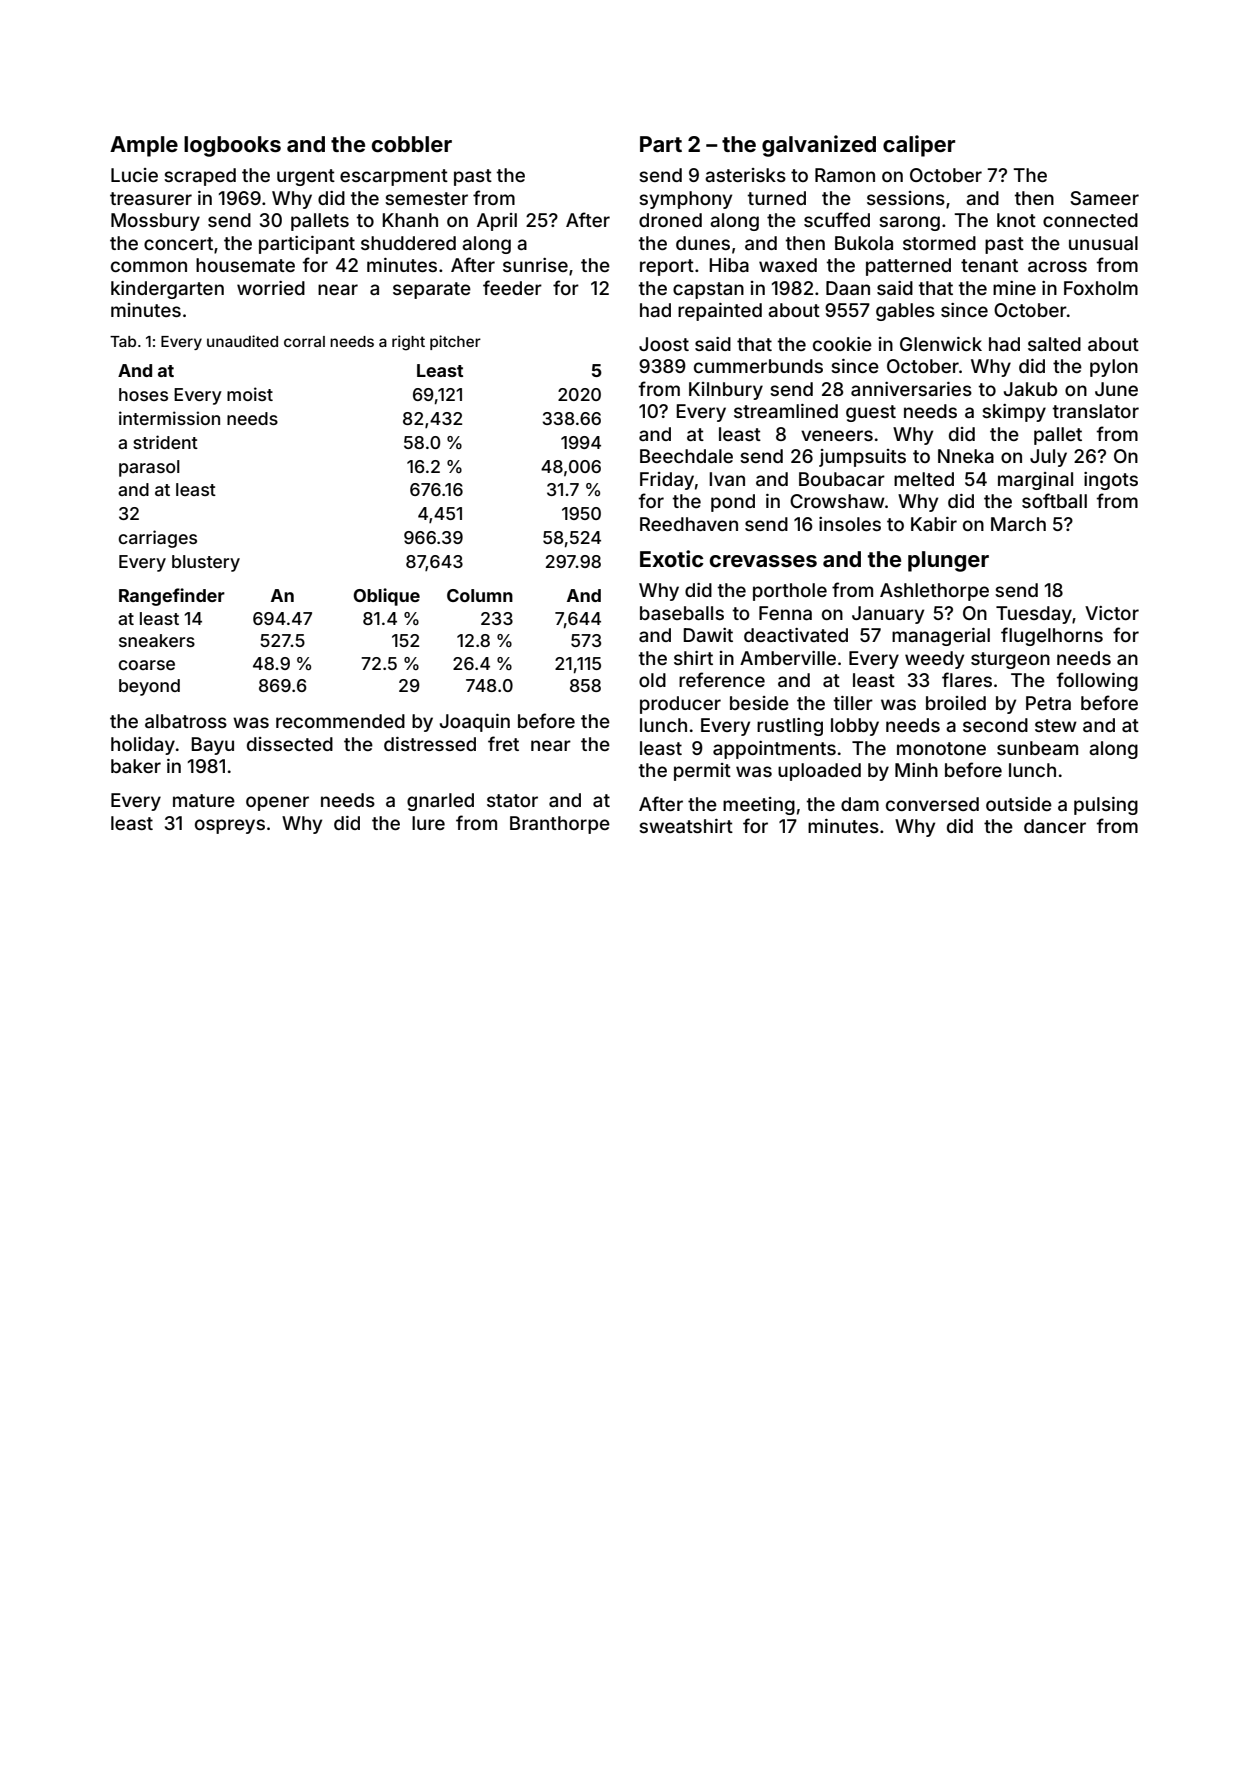  What do you see at coordinates (136, 766) in the screenshot?
I see `baker` at bounding box center [136, 766].
